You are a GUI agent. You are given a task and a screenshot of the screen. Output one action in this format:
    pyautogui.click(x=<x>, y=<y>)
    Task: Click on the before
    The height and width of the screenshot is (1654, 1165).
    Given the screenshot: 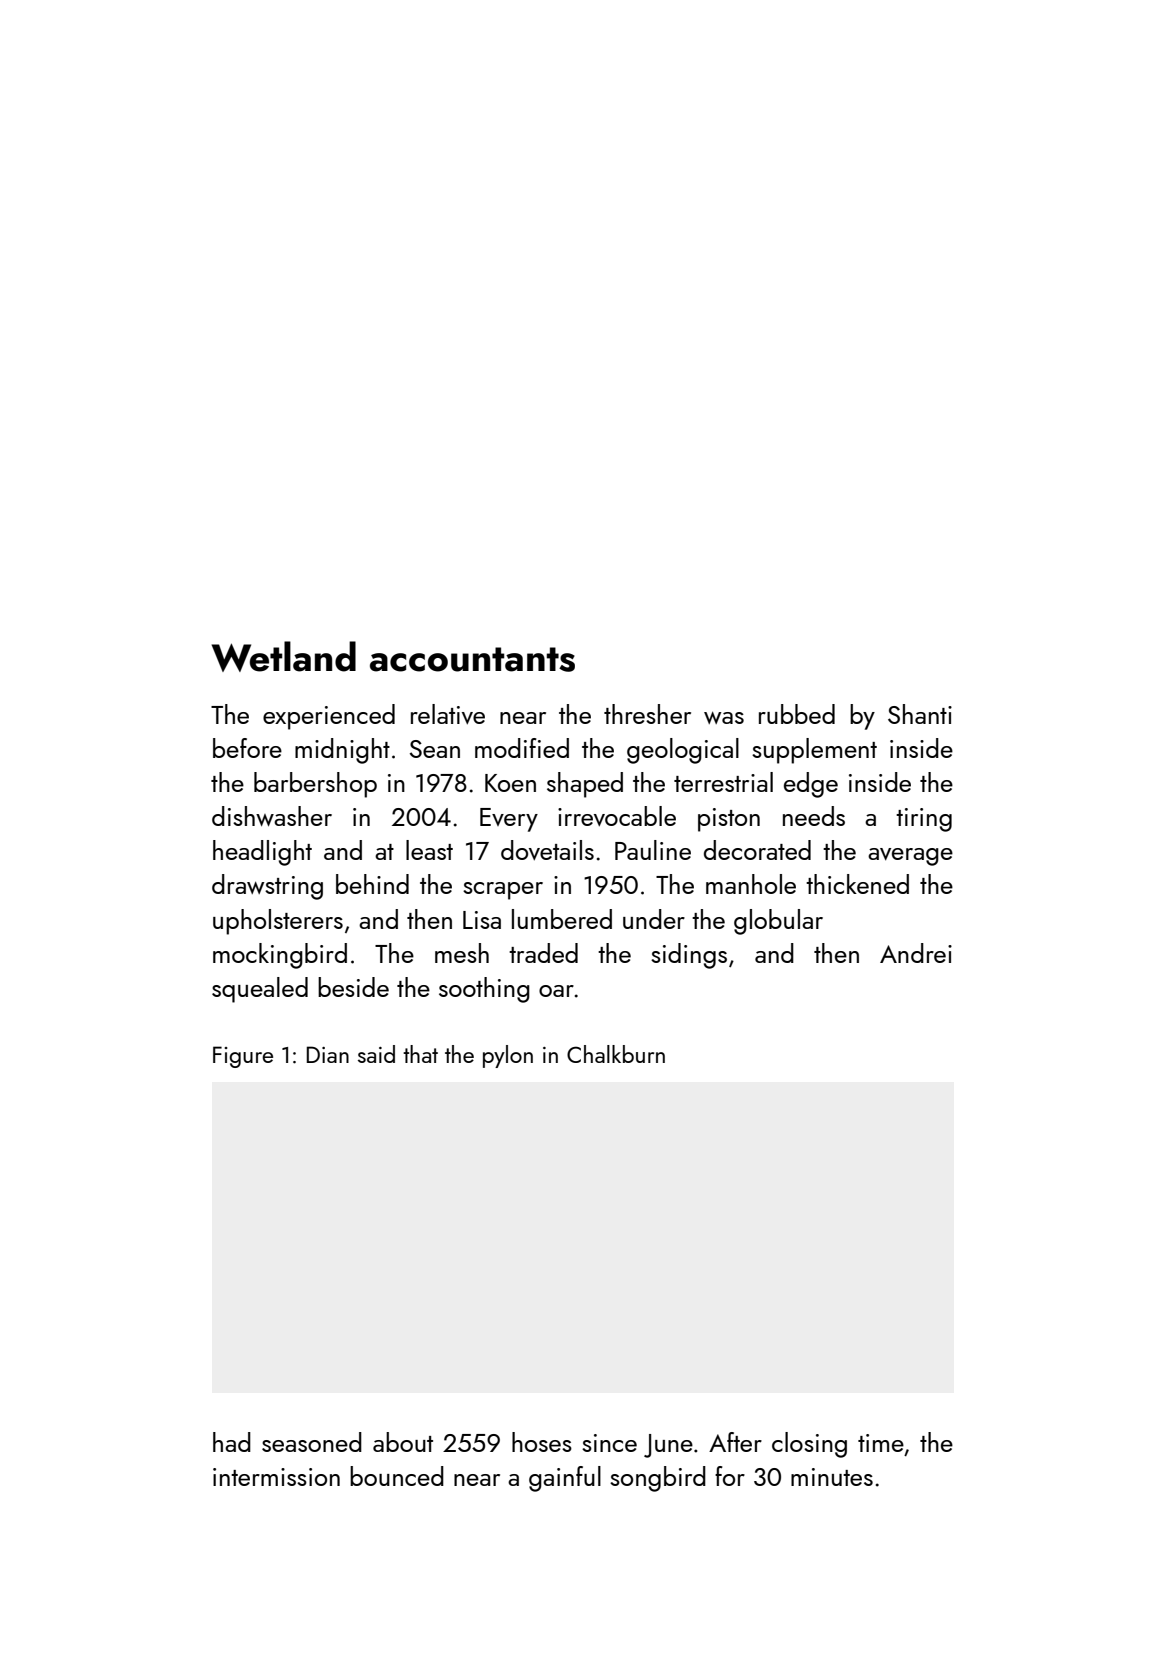 What is the action you would take?
    pyautogui.click(x=247, y=748)
